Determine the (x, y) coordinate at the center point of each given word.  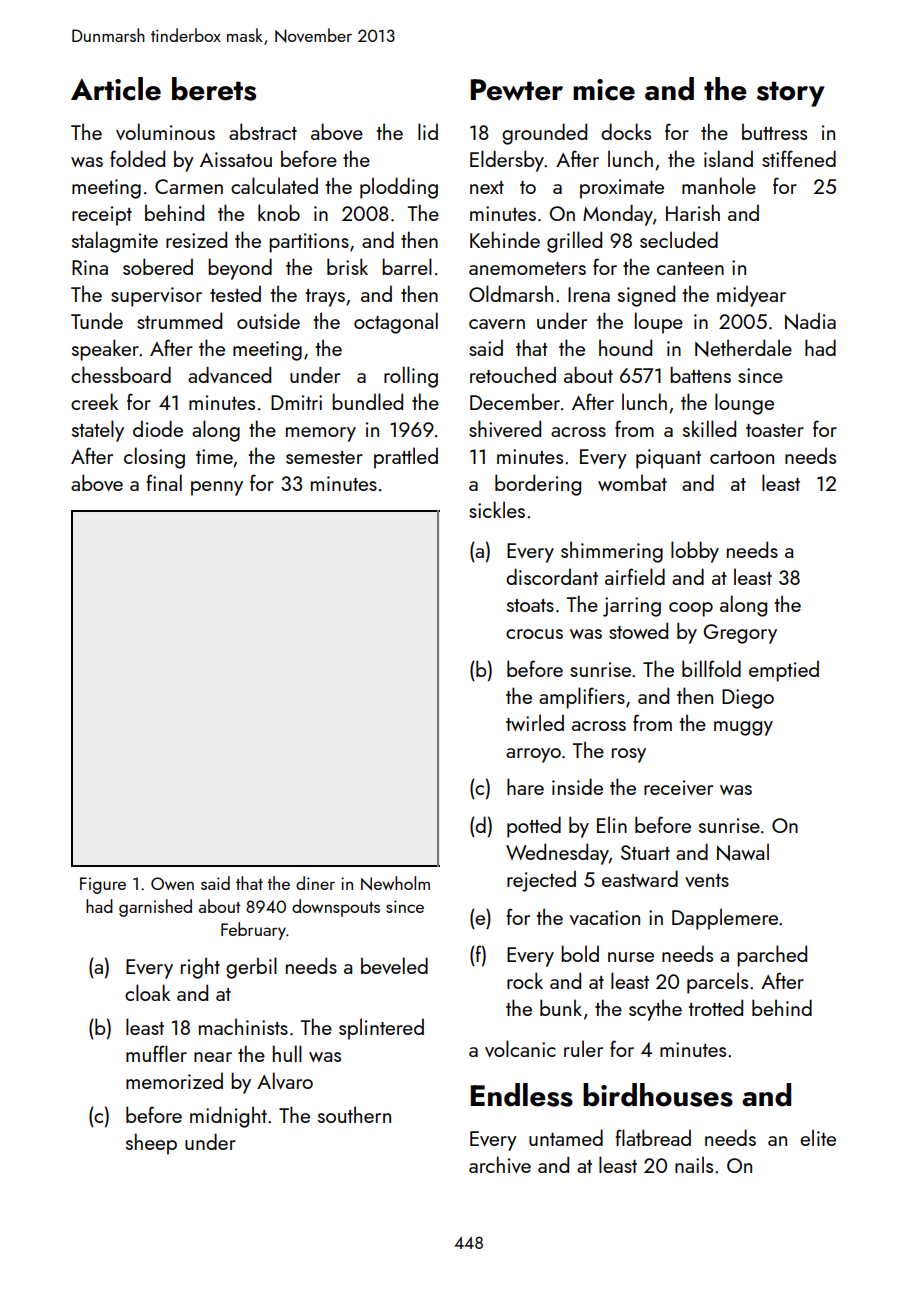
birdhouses (658, 1095)
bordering (538, 485)
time (214, 456)
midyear (751, 296)
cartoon (742, 457)
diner (315, 883)
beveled (394, 965)
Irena (589, 294)
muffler (156, 1053)
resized (196, 239)
